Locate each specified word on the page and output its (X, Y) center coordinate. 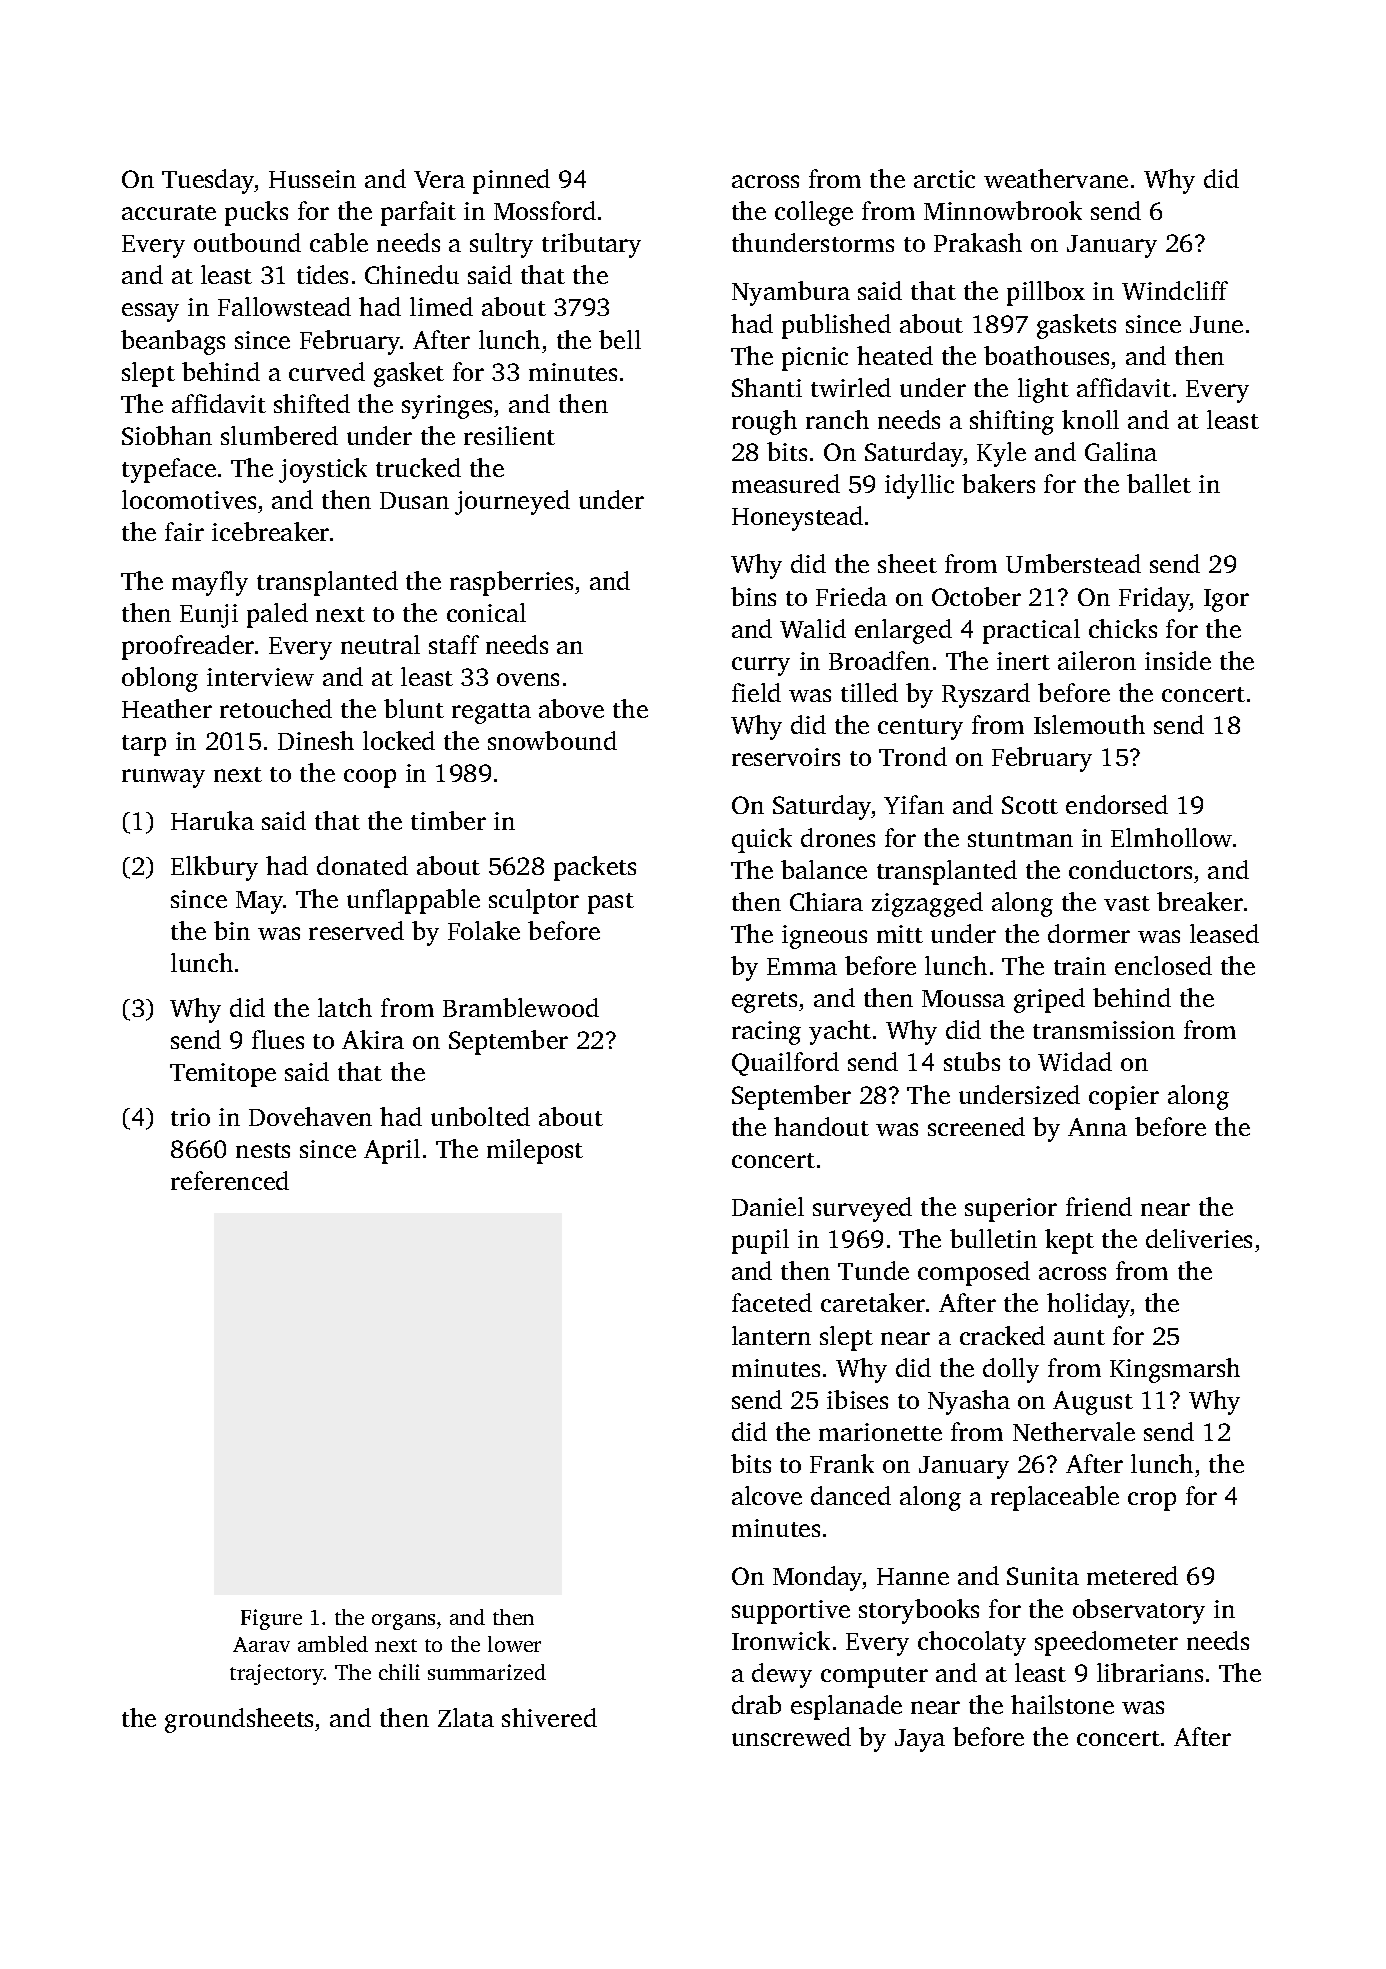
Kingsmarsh (1175, 1370)
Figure (271, 1619)
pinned (511, 181)
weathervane (1056, 178)
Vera (439, 179)
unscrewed (791, 1736)
